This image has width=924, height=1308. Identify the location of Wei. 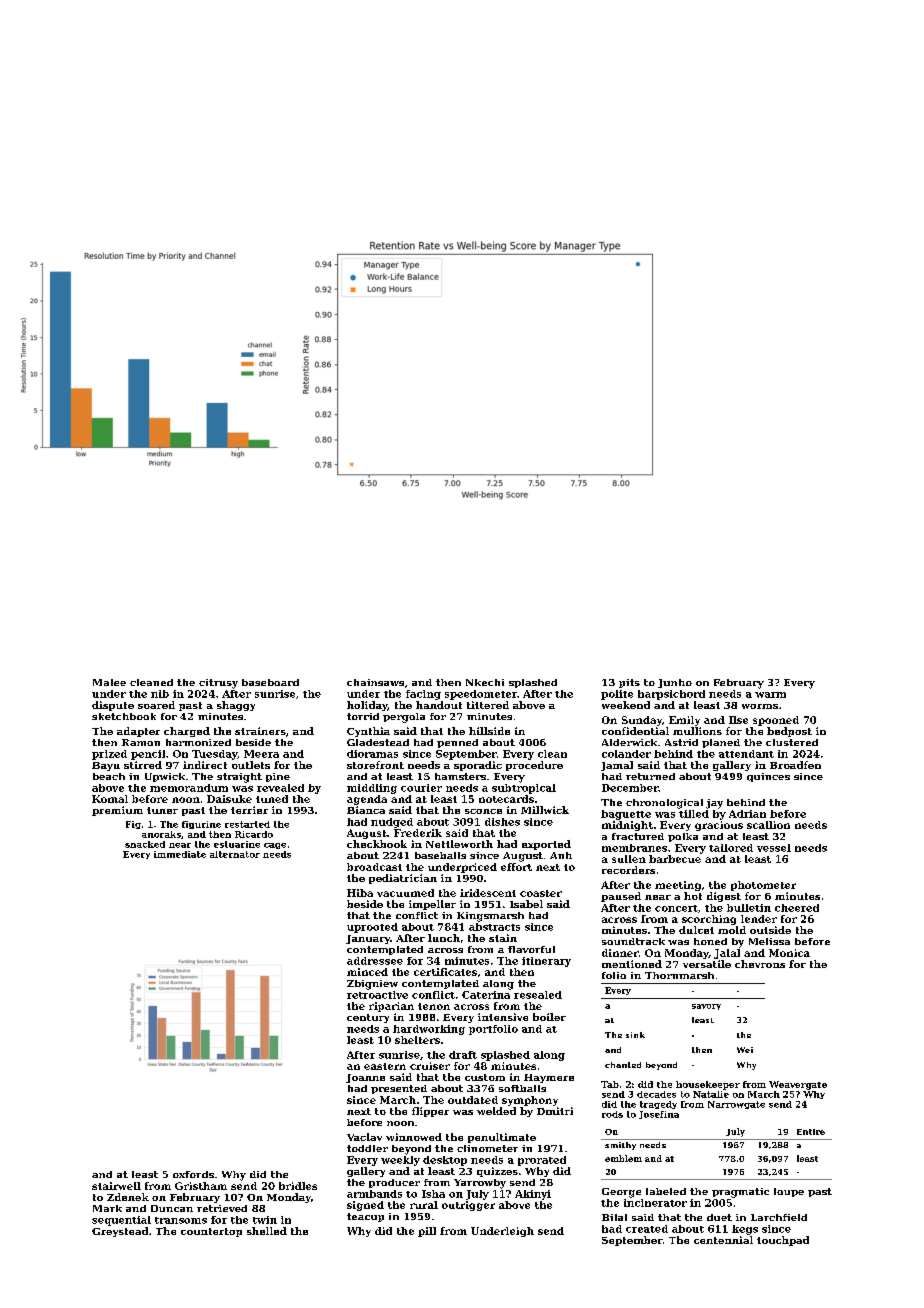
(745, 1050).
